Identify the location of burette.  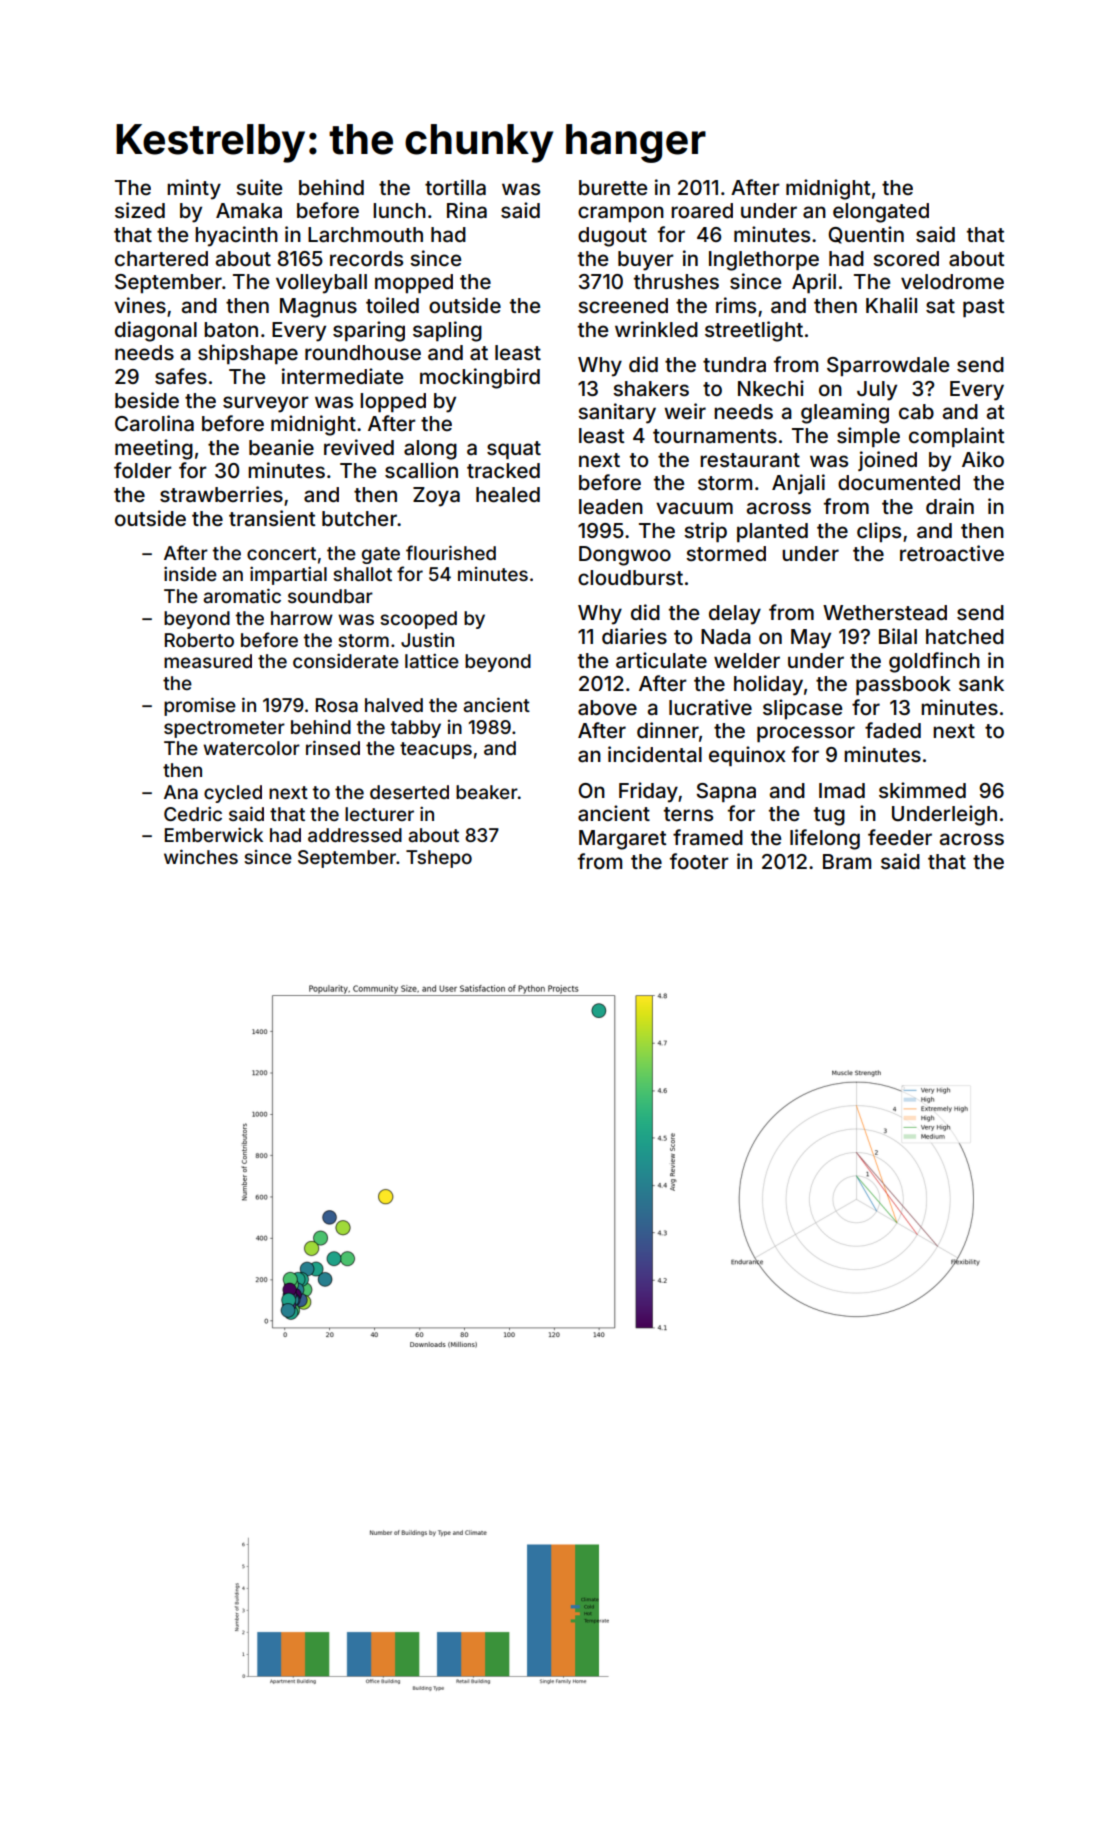
(613, 187).
